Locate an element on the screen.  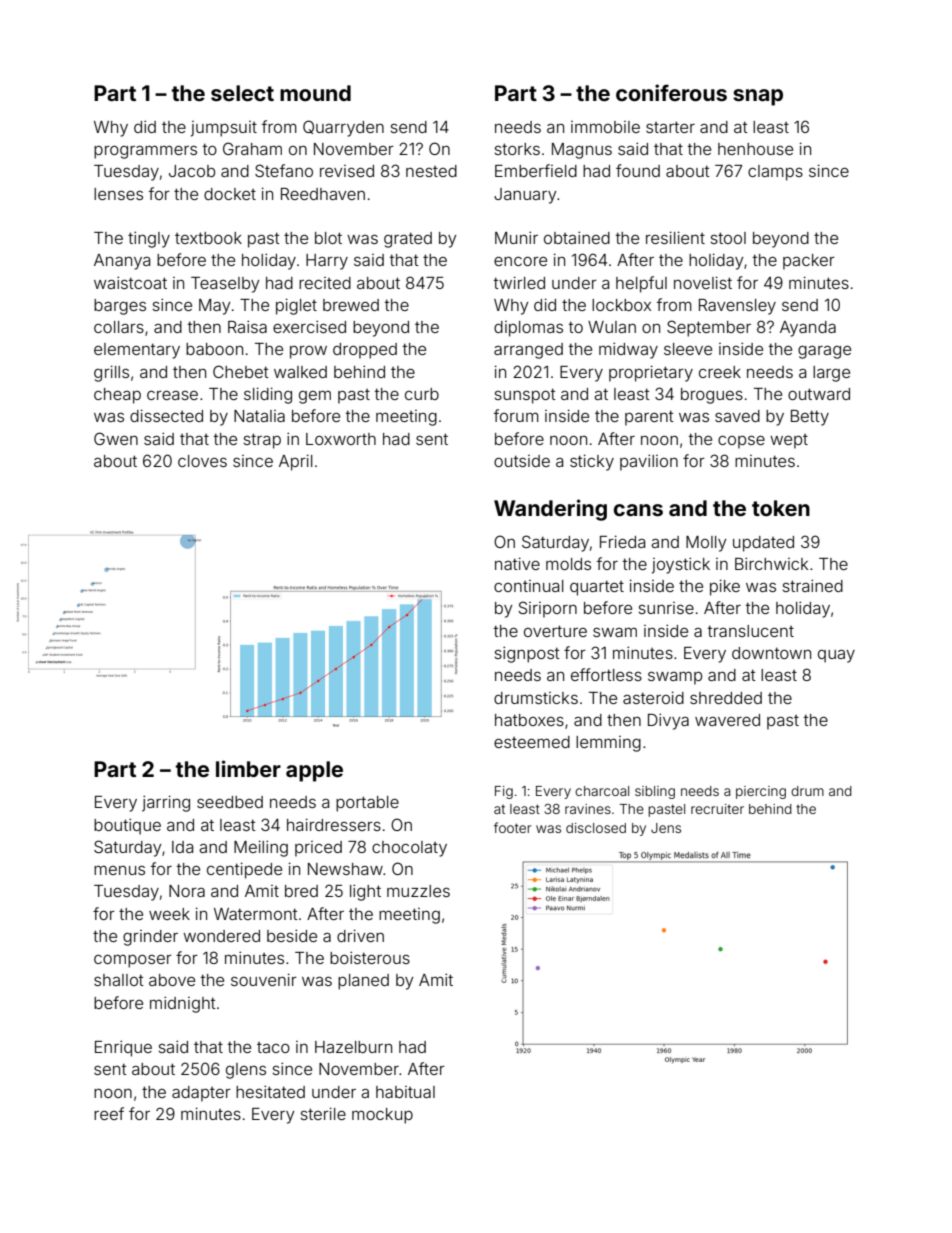
blot is located at coordinates (328, 238).
